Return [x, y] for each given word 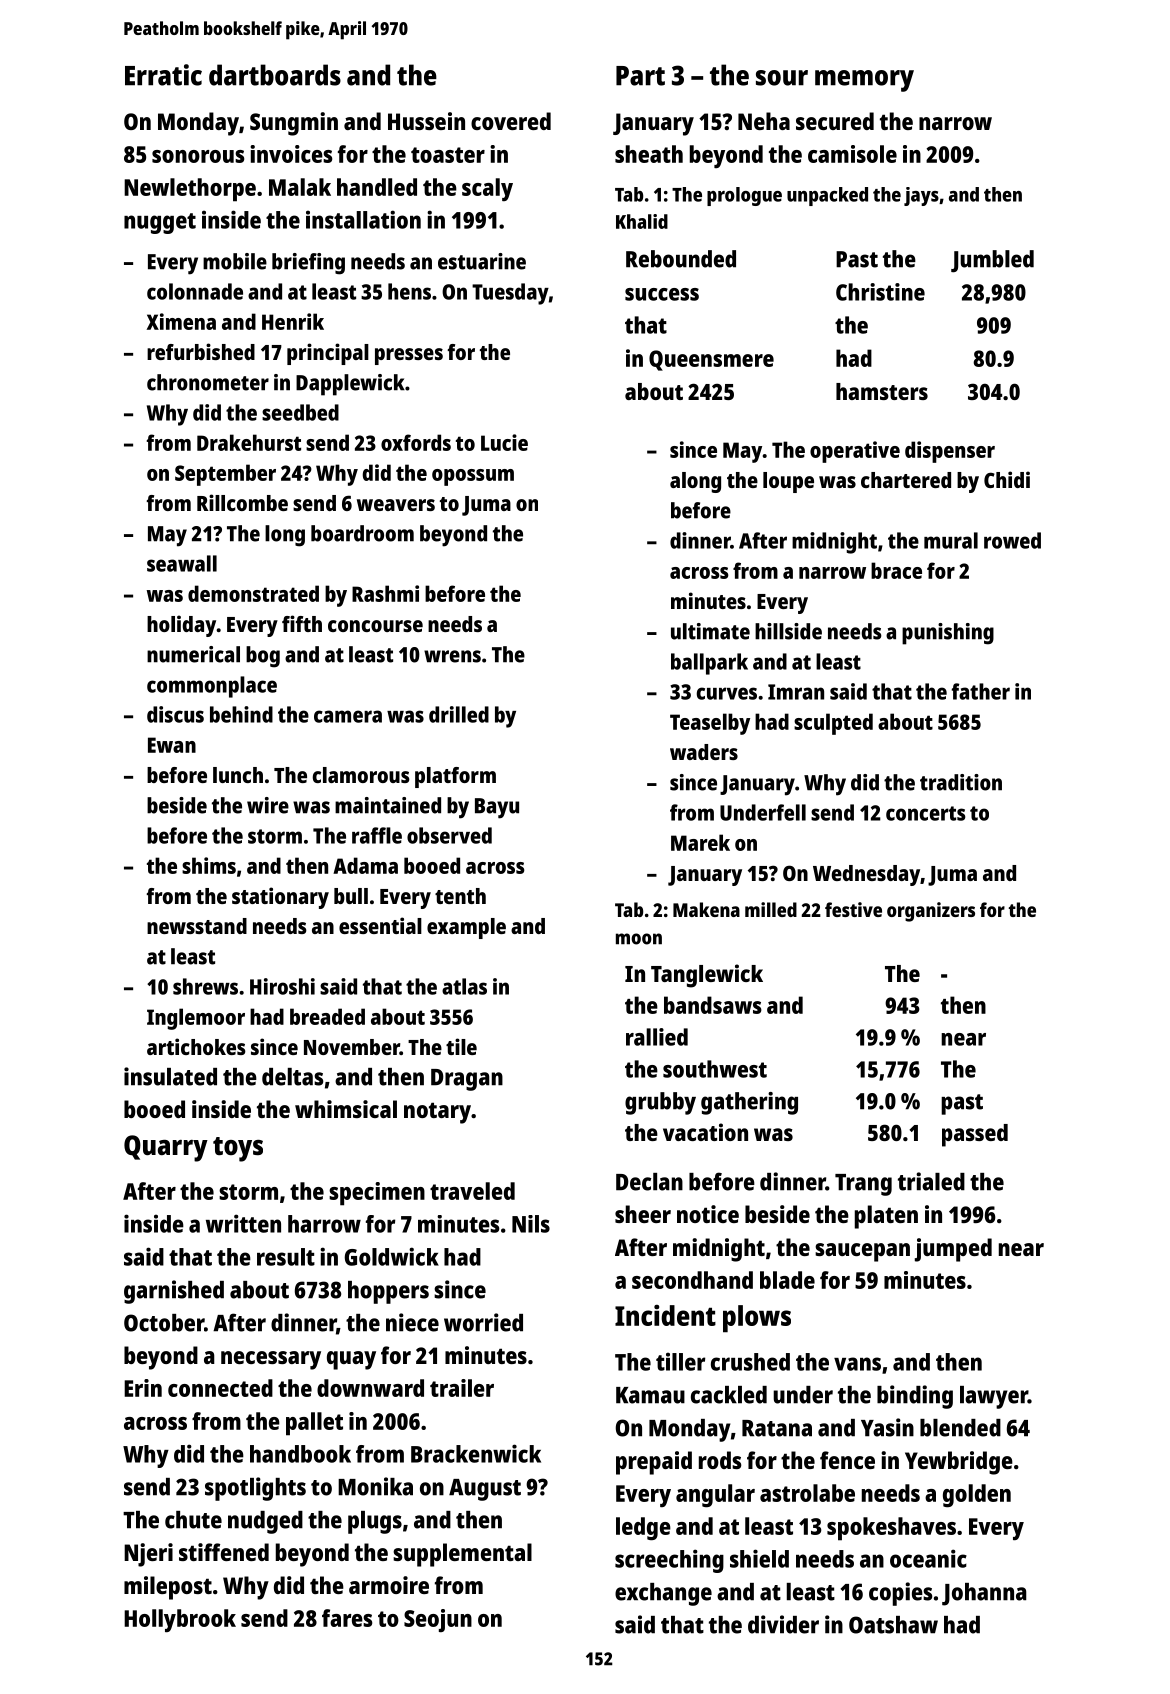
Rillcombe [242, 502]
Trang [863, 1185]
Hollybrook [180, 1621]
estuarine [482, 261]
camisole [852, 154]
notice [708, 1214]
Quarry [166, 1148]
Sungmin [294, 124]
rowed [1012, 540]
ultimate [710, 631]
